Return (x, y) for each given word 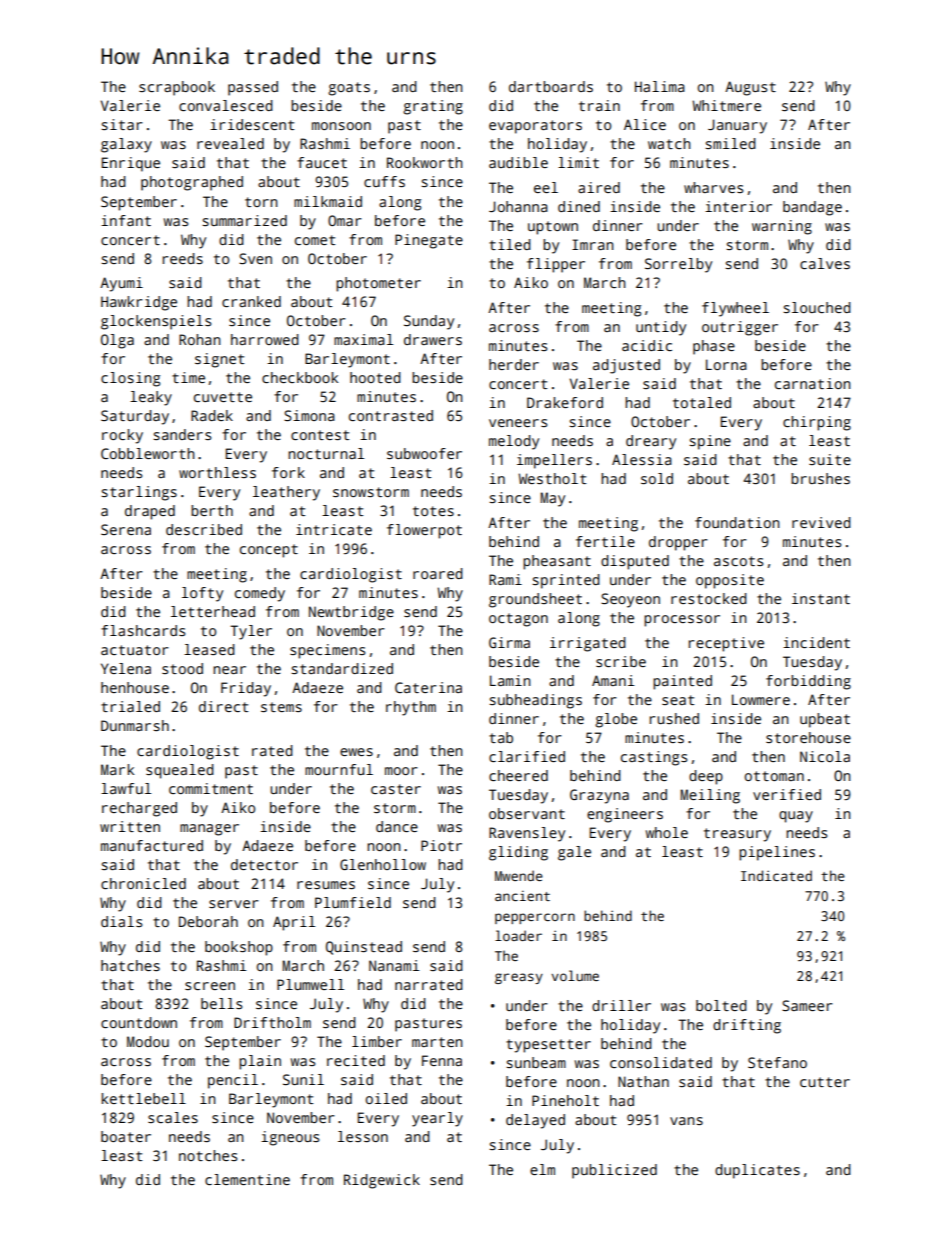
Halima (660, 86)
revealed (230, 143)
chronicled (143, 883)
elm (542, 1169)
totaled (702, 402)
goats (349, 89)
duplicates (757, 1171)
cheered (518, 775)
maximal (363, 339)
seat (678, 700)
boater (126, 1136)
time (188, 377)
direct (223, 706)
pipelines (777, 853)
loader (518, 935)
